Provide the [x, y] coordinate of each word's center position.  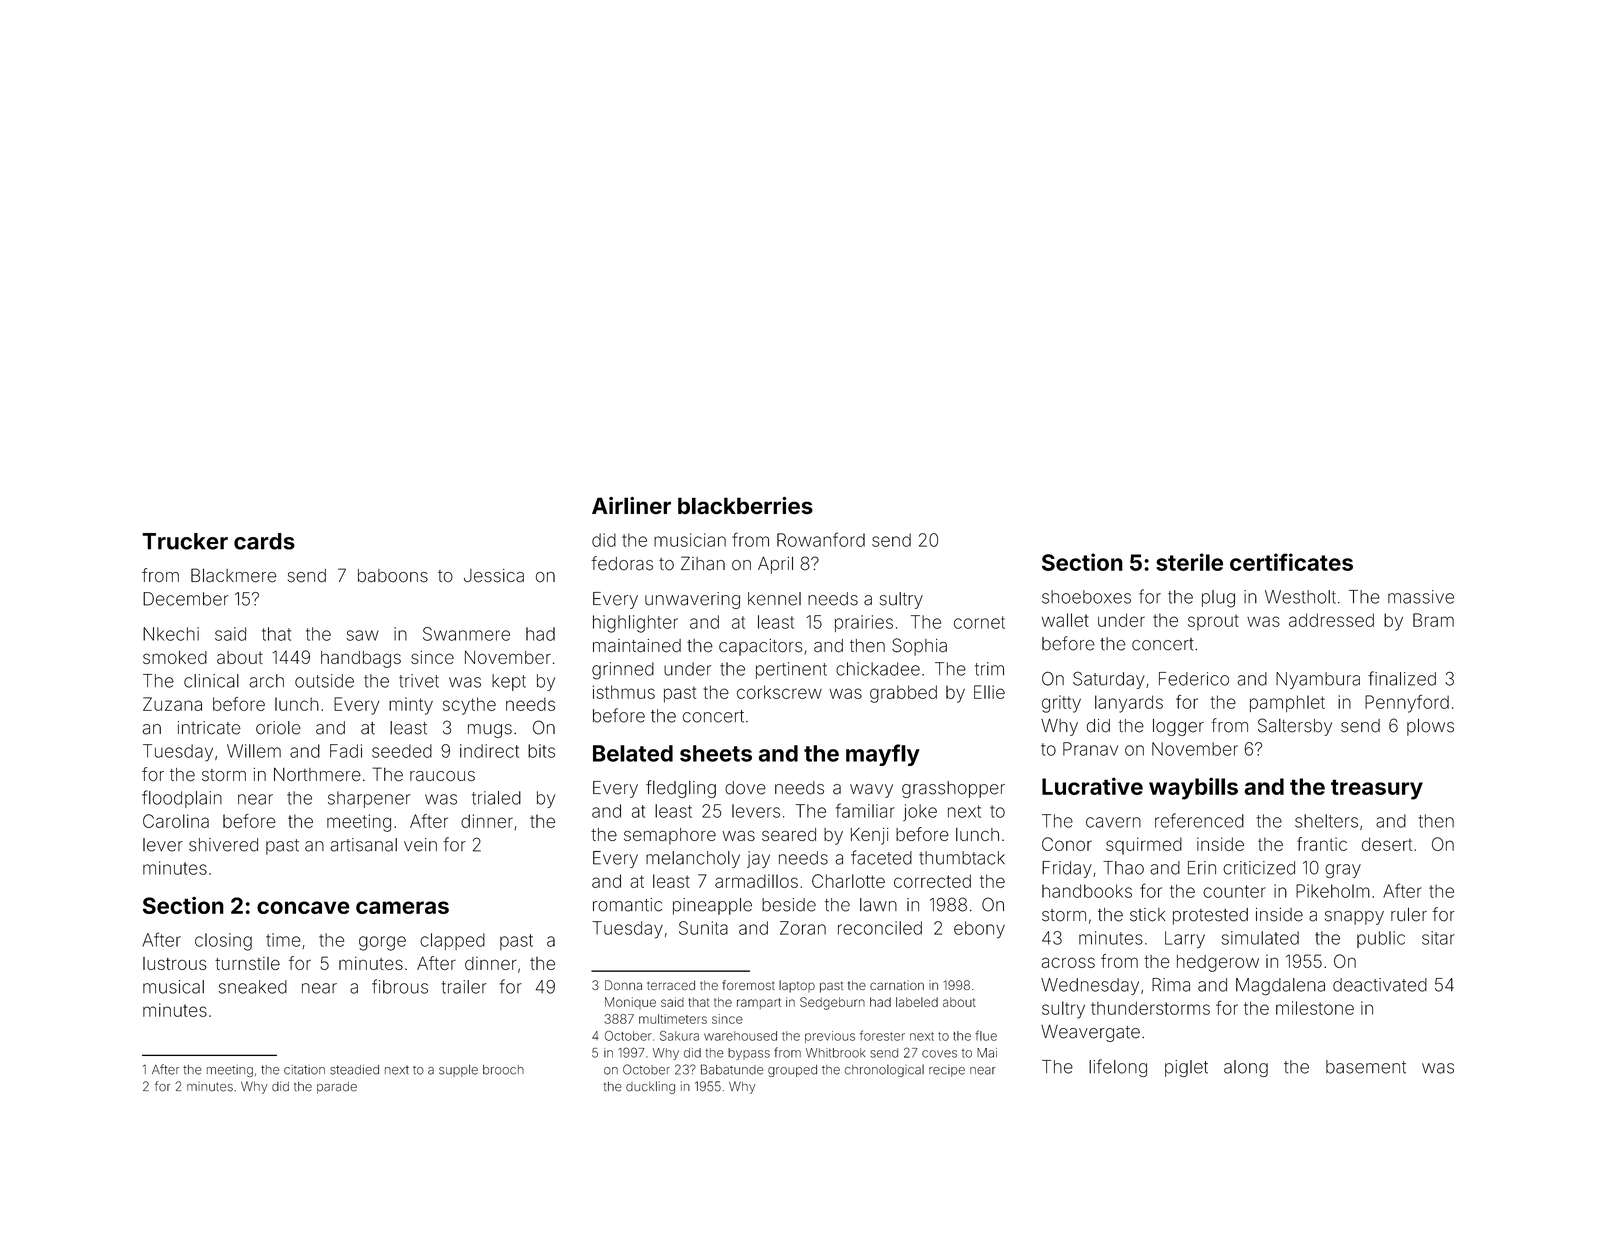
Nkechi [171, 634]
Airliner [631, 506]
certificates [1291, 562]
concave [303, 907]
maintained [637, 646]
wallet [1065, 620]
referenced [1199, 820]
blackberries [745, 506]
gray [1343, 871]
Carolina [176, 821]
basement [1366, 1067]
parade [337, 1088]
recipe [947, 1071]
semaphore [670, 836]
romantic [627, 905]
